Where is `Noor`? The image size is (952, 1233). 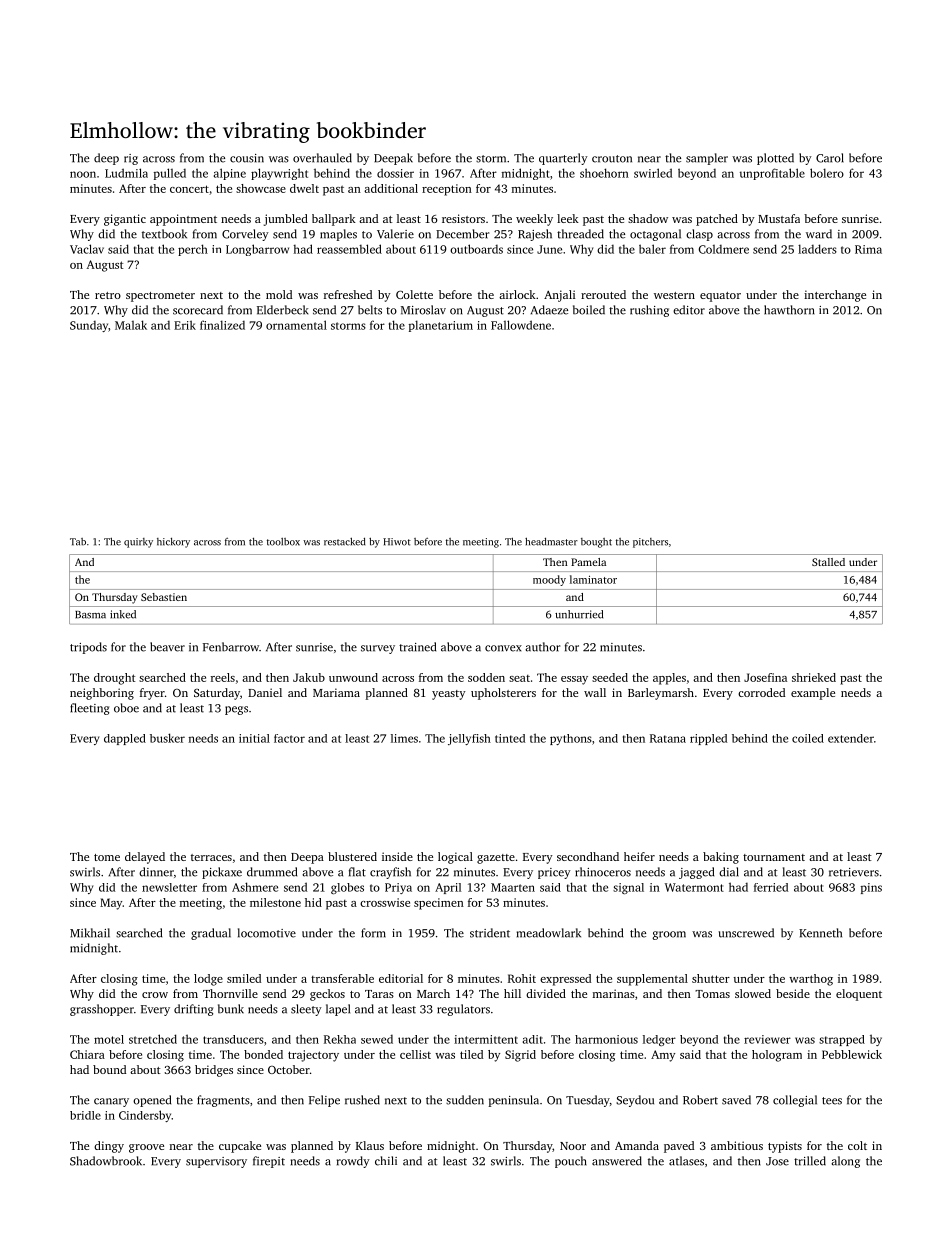 Noor is located at coordinates (573, 1146).
